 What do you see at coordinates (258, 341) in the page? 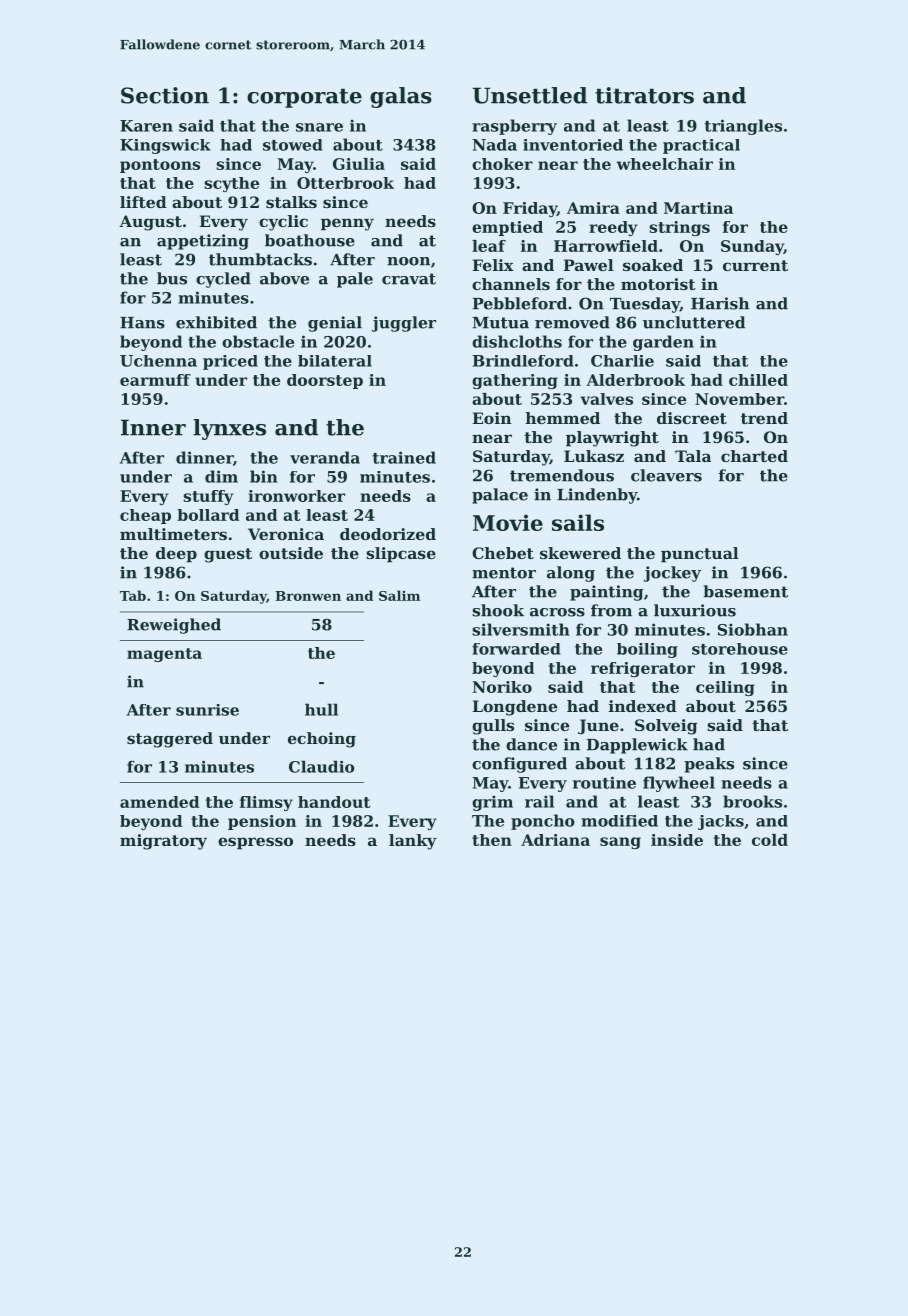
I see `obstacle` at bounding box center [258, 341].
